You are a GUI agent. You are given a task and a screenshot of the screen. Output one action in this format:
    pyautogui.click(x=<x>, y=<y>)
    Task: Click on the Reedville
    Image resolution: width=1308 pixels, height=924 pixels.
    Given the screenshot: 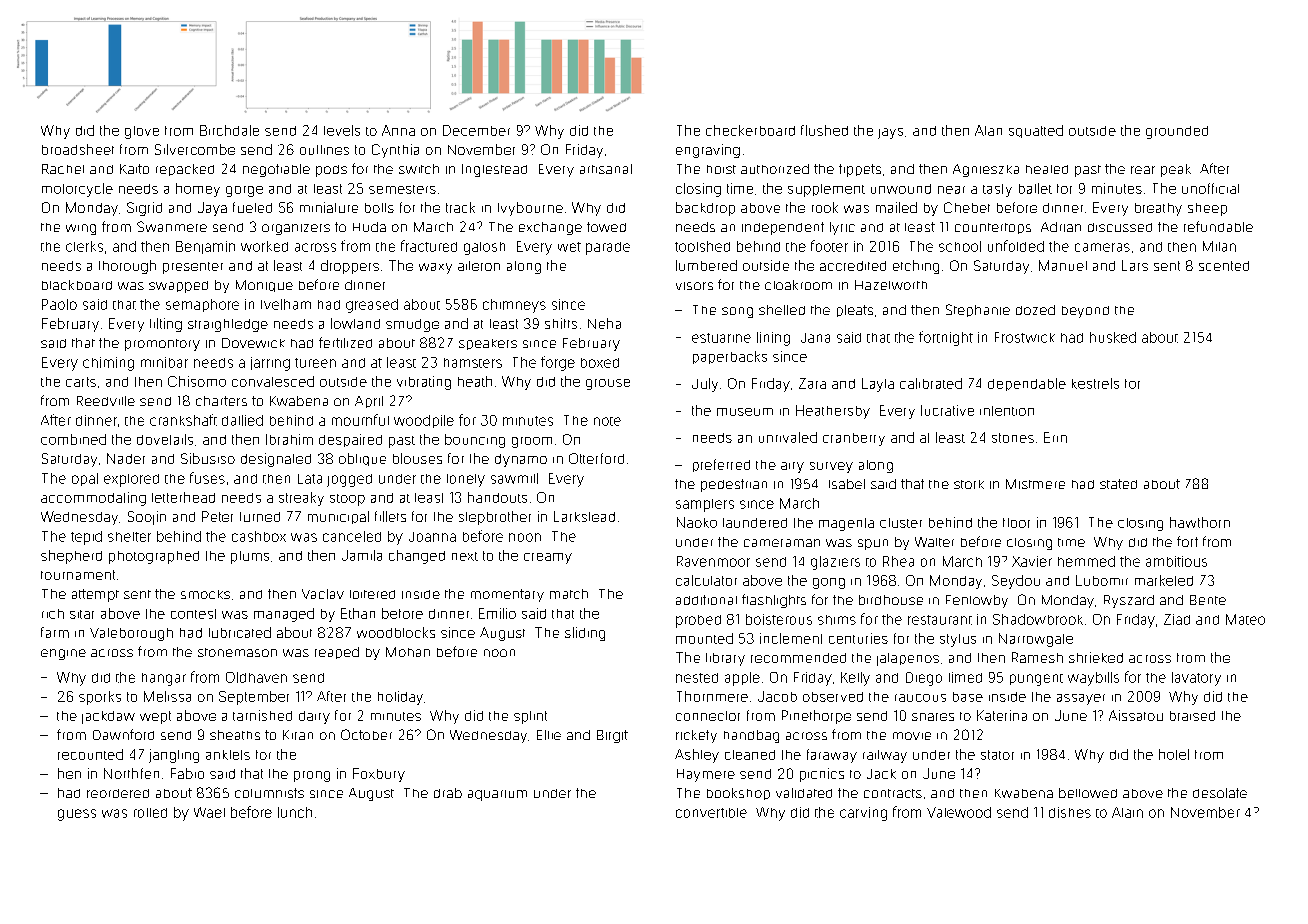 What is the action you would take?
    pyautogui.click(x=106, y=401)
